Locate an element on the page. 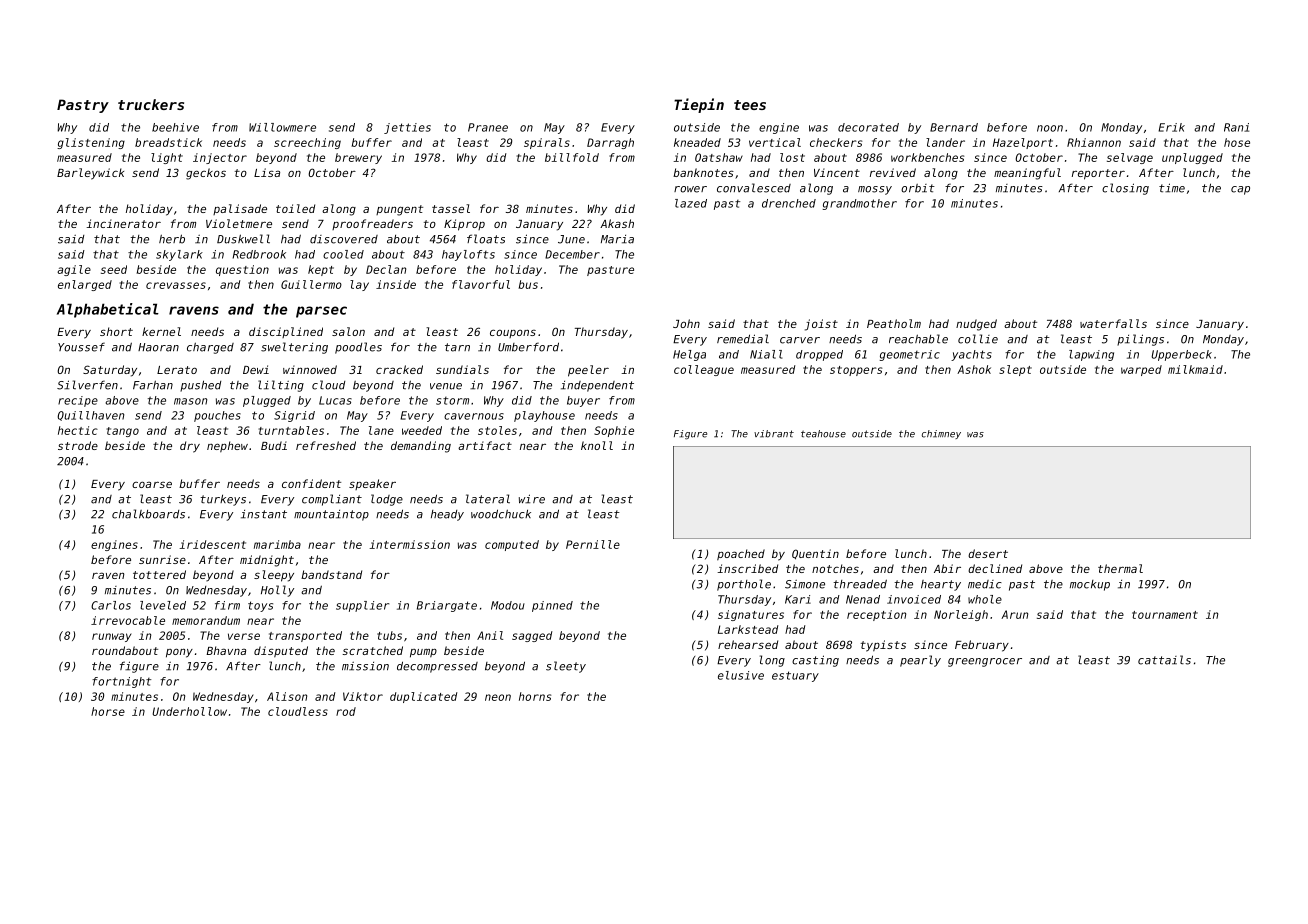 Image resolution: width=1308 pixels, height=924 pixels. stoppers is located at coordinates (856, 371).
